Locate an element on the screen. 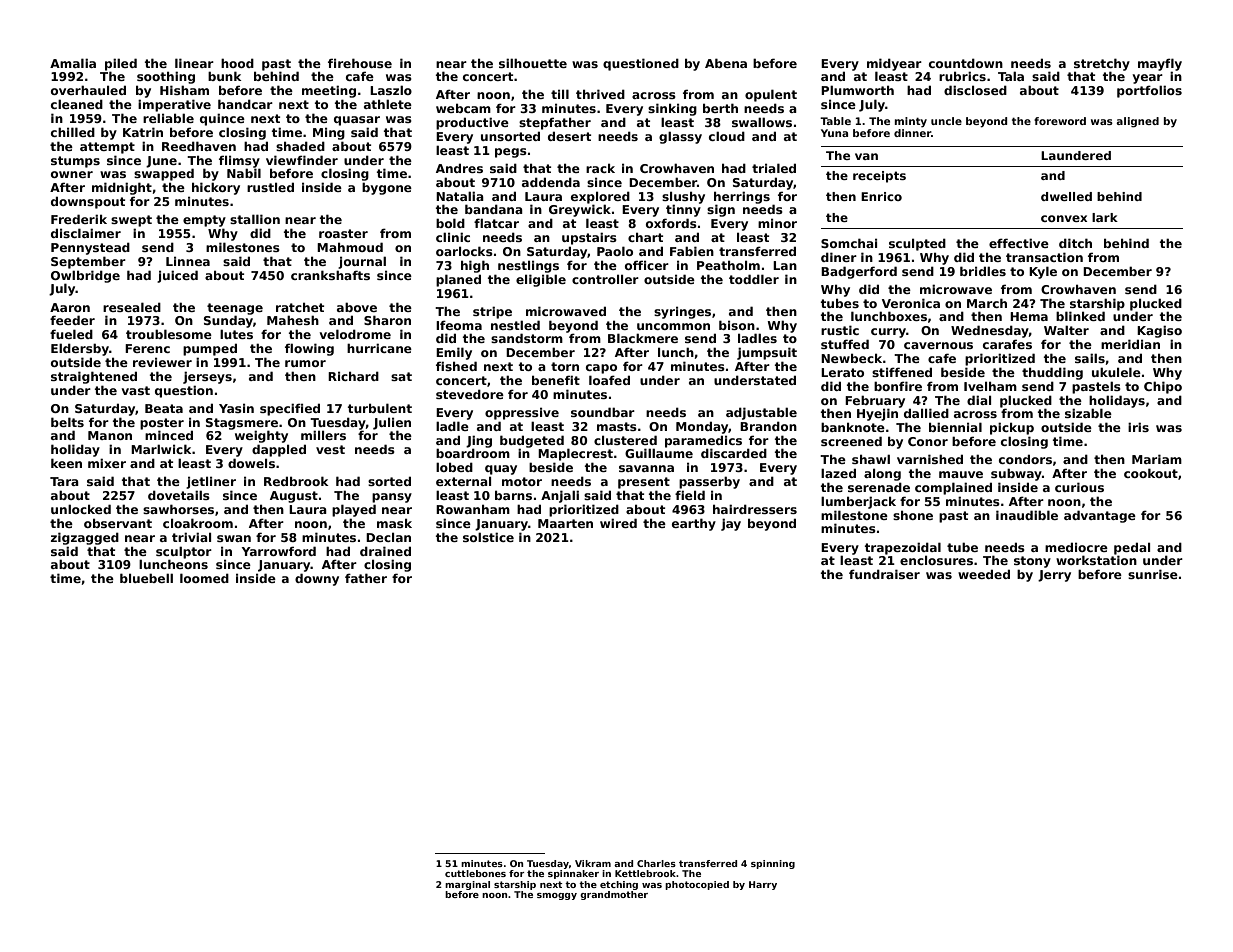  field is located at coordinates (690, 495).
